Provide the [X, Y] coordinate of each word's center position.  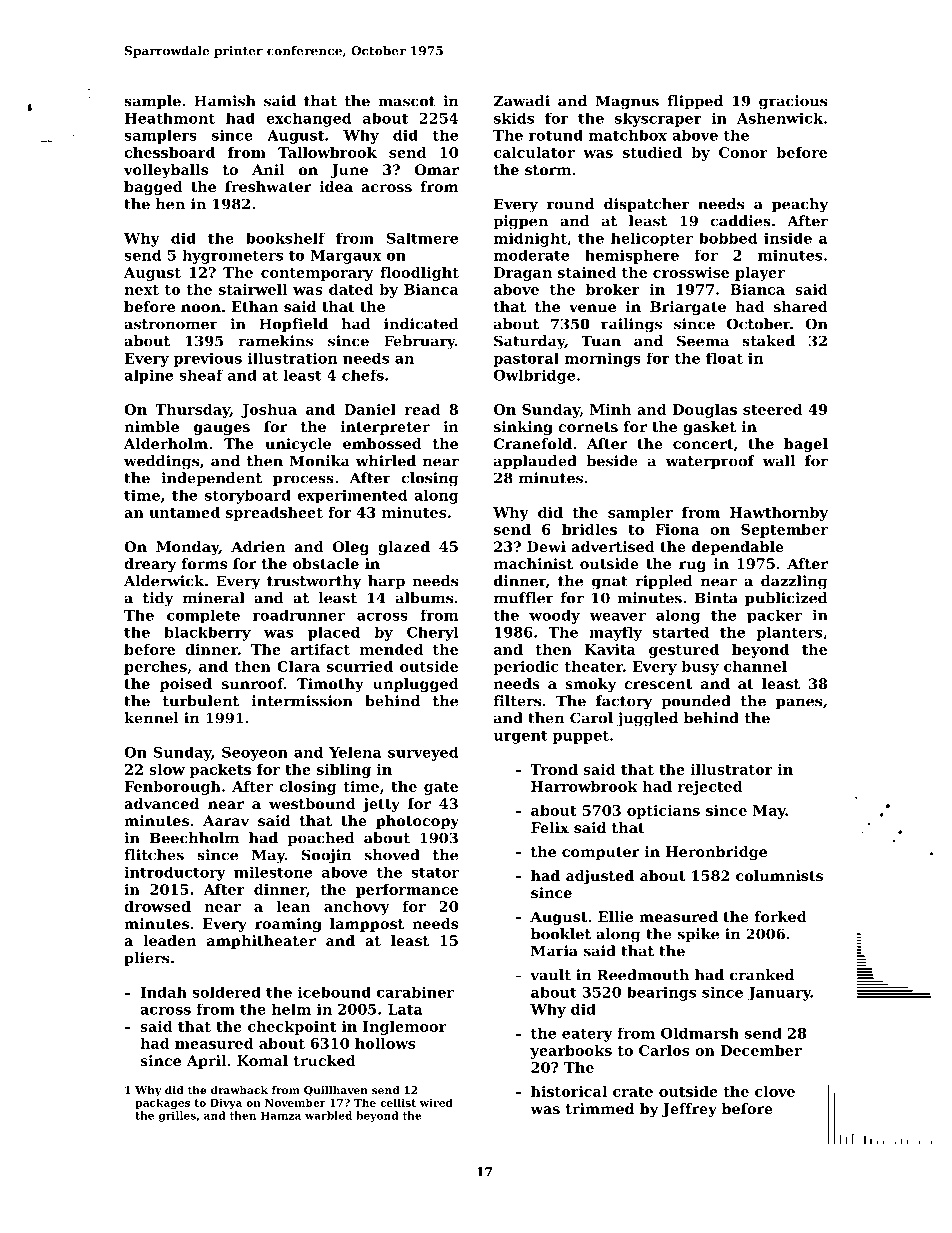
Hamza [281, 1115]
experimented [352, 496]
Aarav [226, 820]
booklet [561, 934]
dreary [150, 565]
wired [436, 1102]
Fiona [677, 529]
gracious [793, 102]
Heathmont [169, 118]
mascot [406, 101]
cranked [762, 975]
